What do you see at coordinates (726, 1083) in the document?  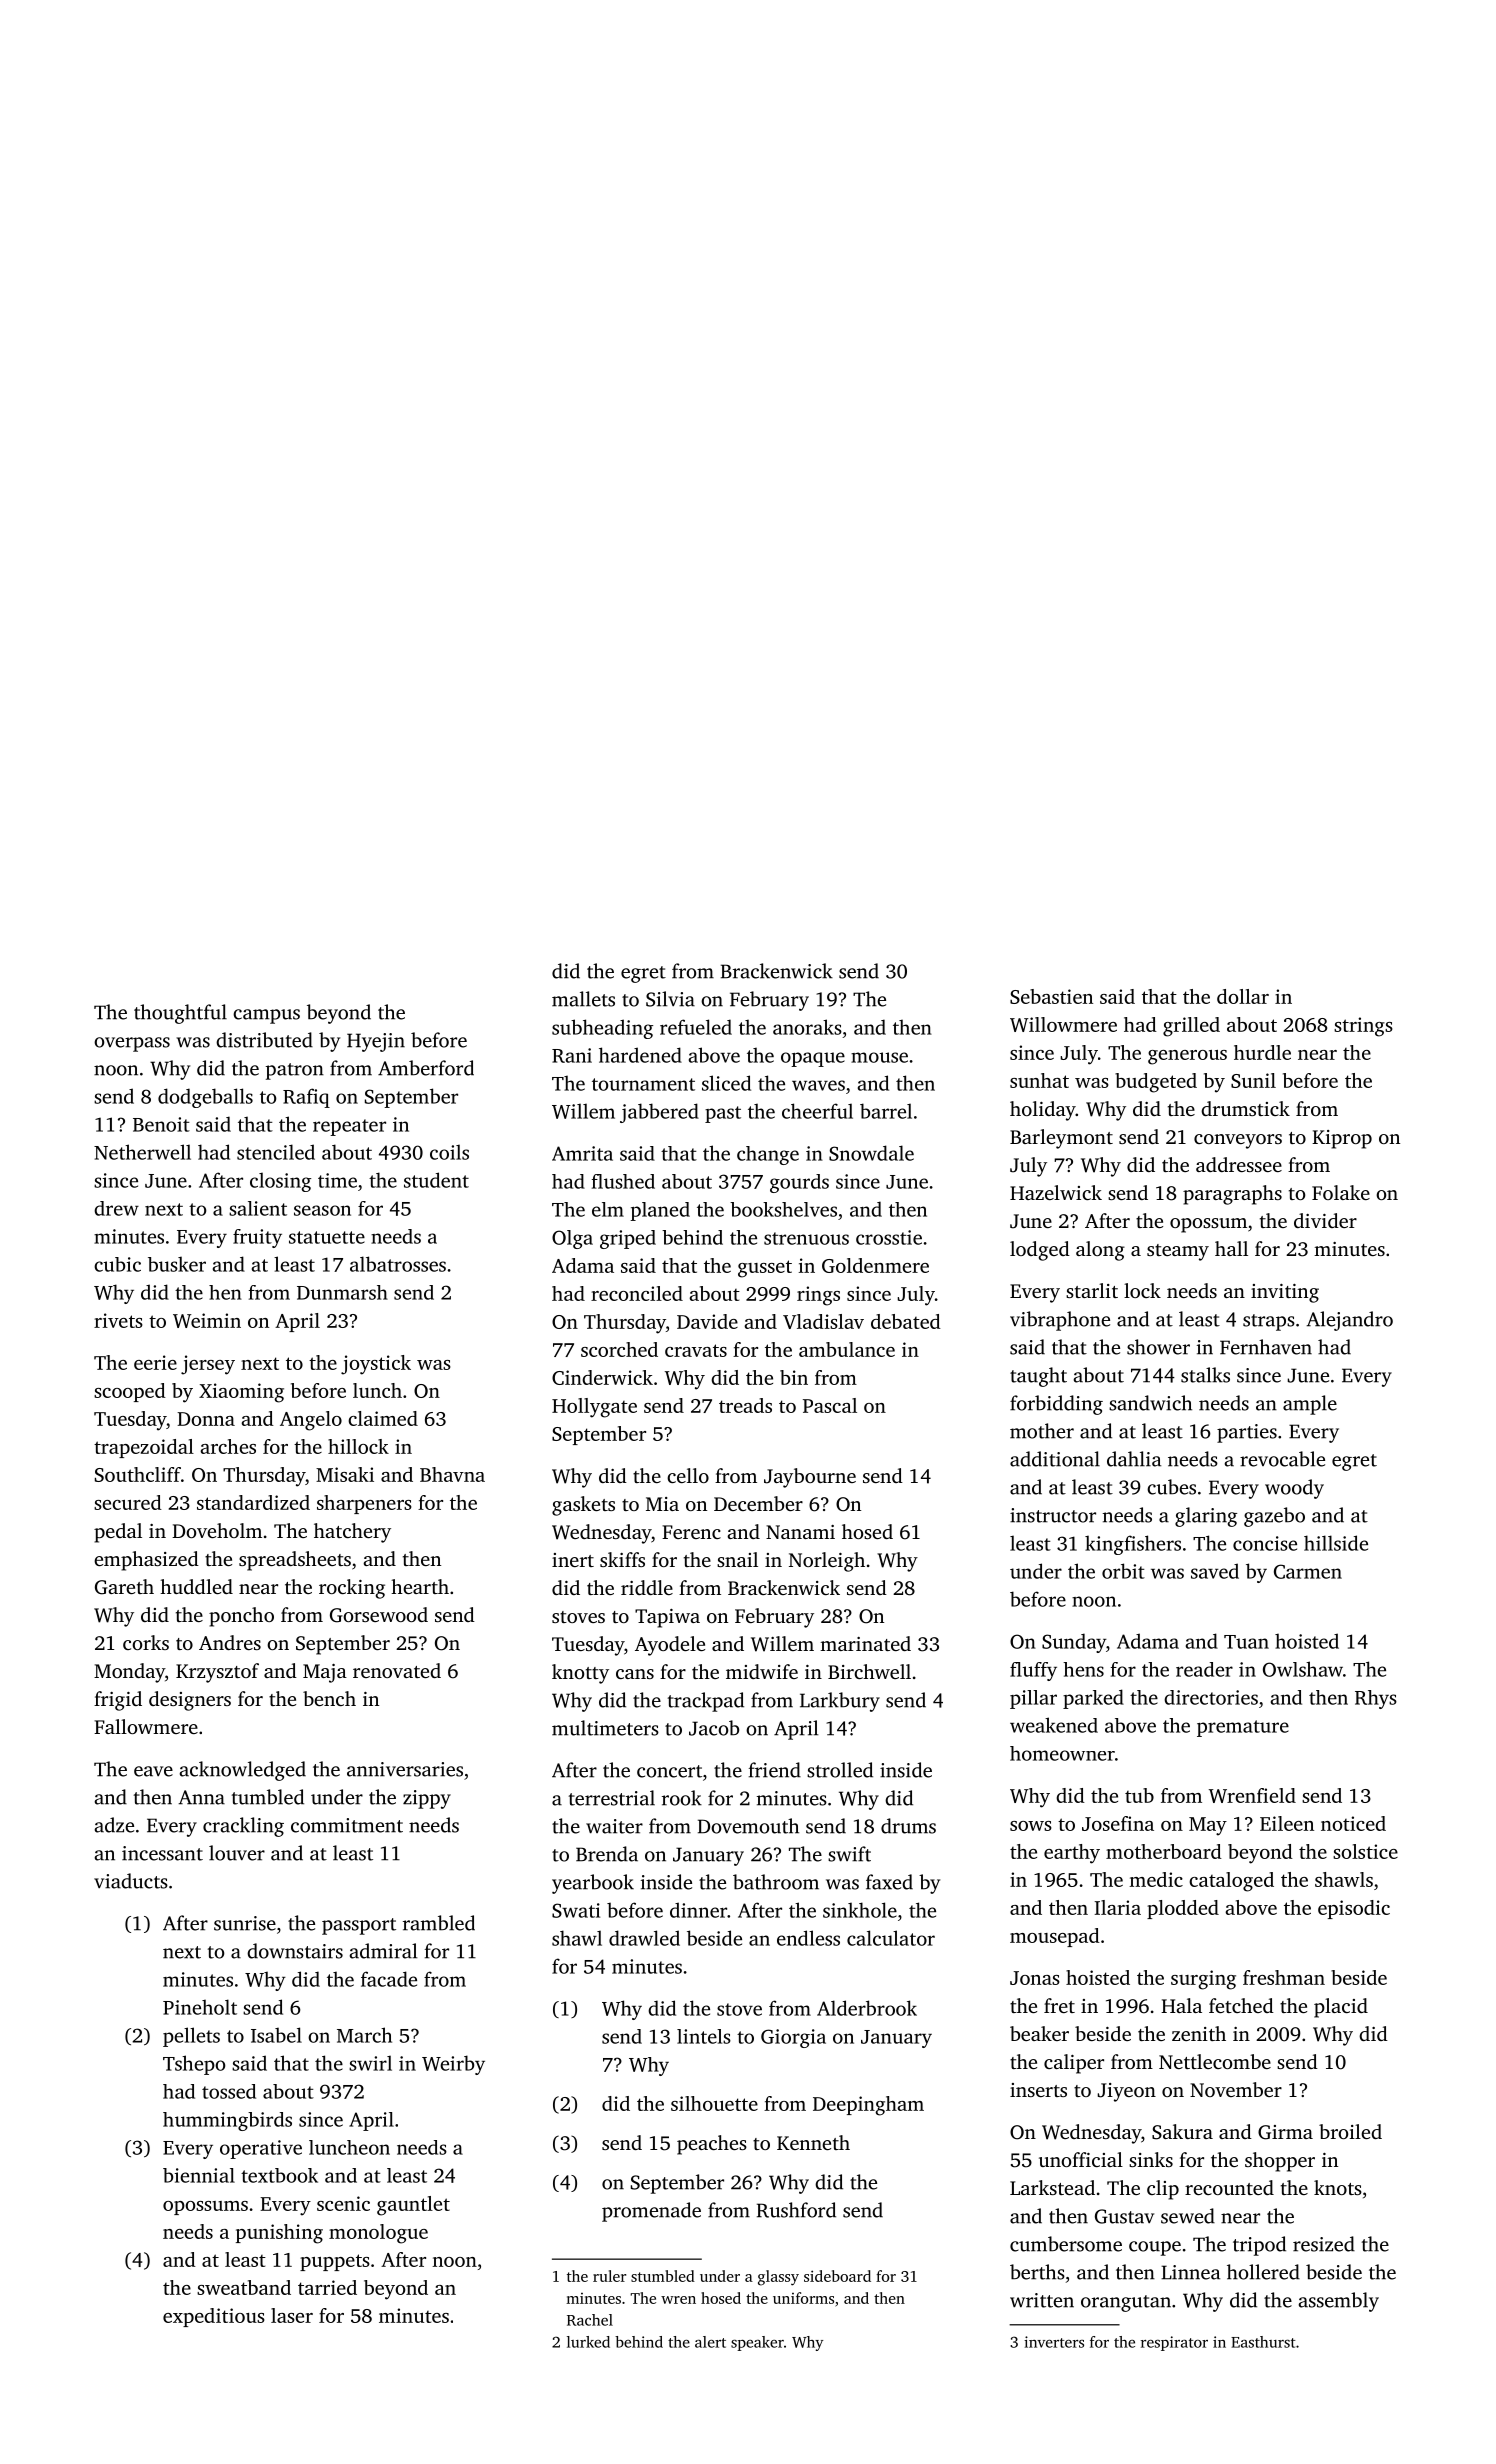 I see `sliced` at bounding box center [726, 1083].
